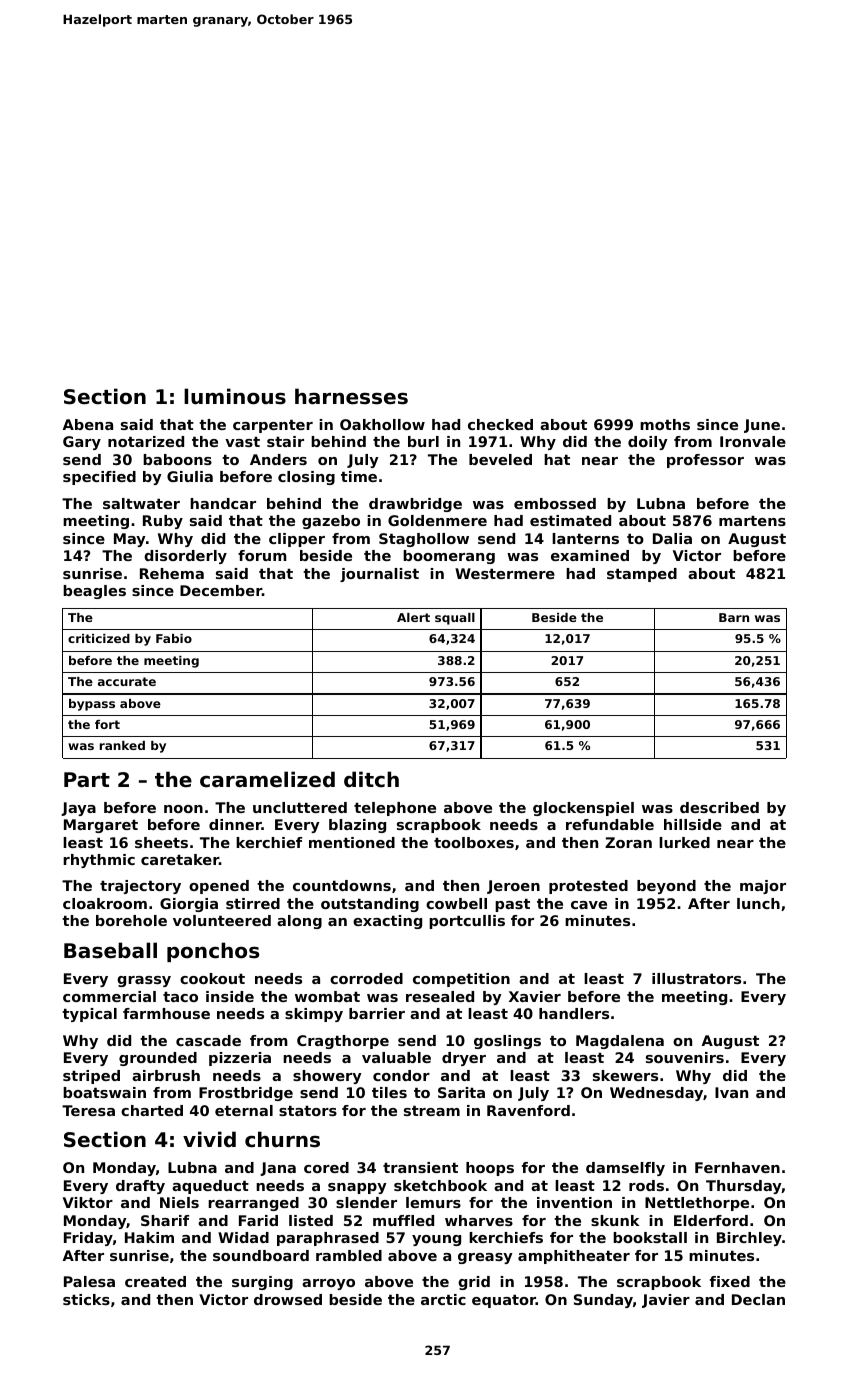  I want to click on refundable, so click(610, 824).
